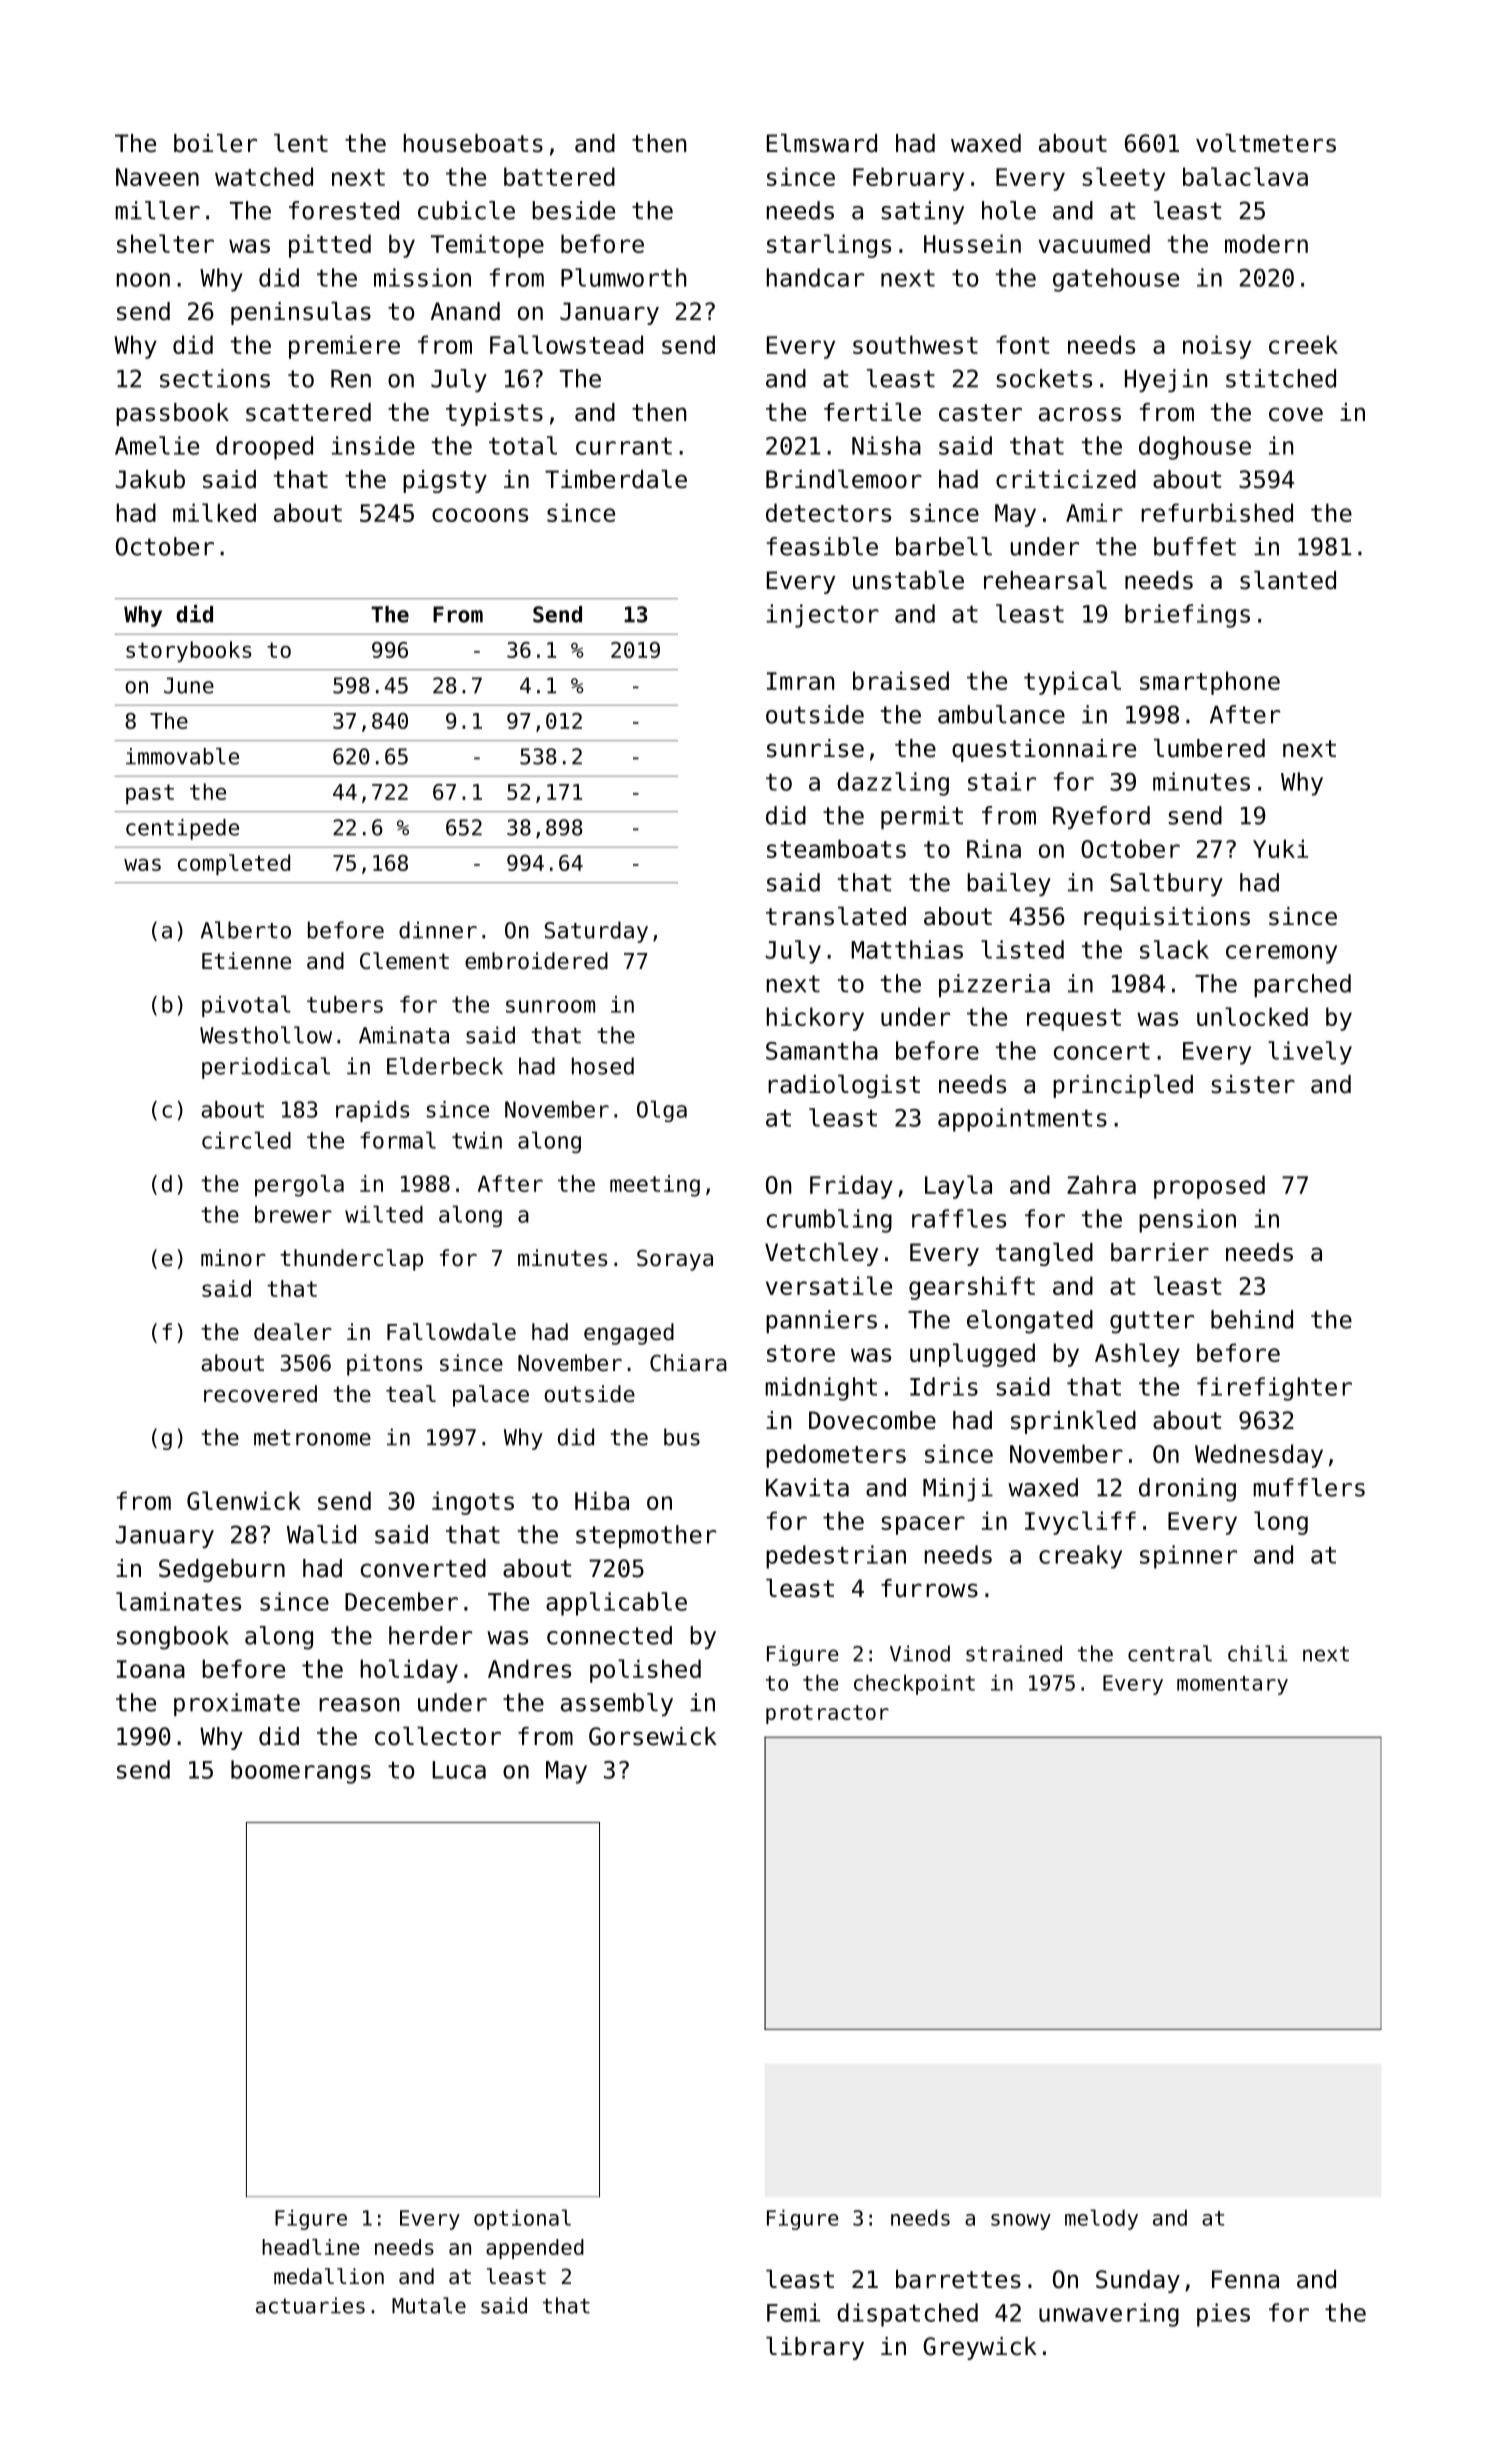  I want to click on Idris, so click(944, 1386).
